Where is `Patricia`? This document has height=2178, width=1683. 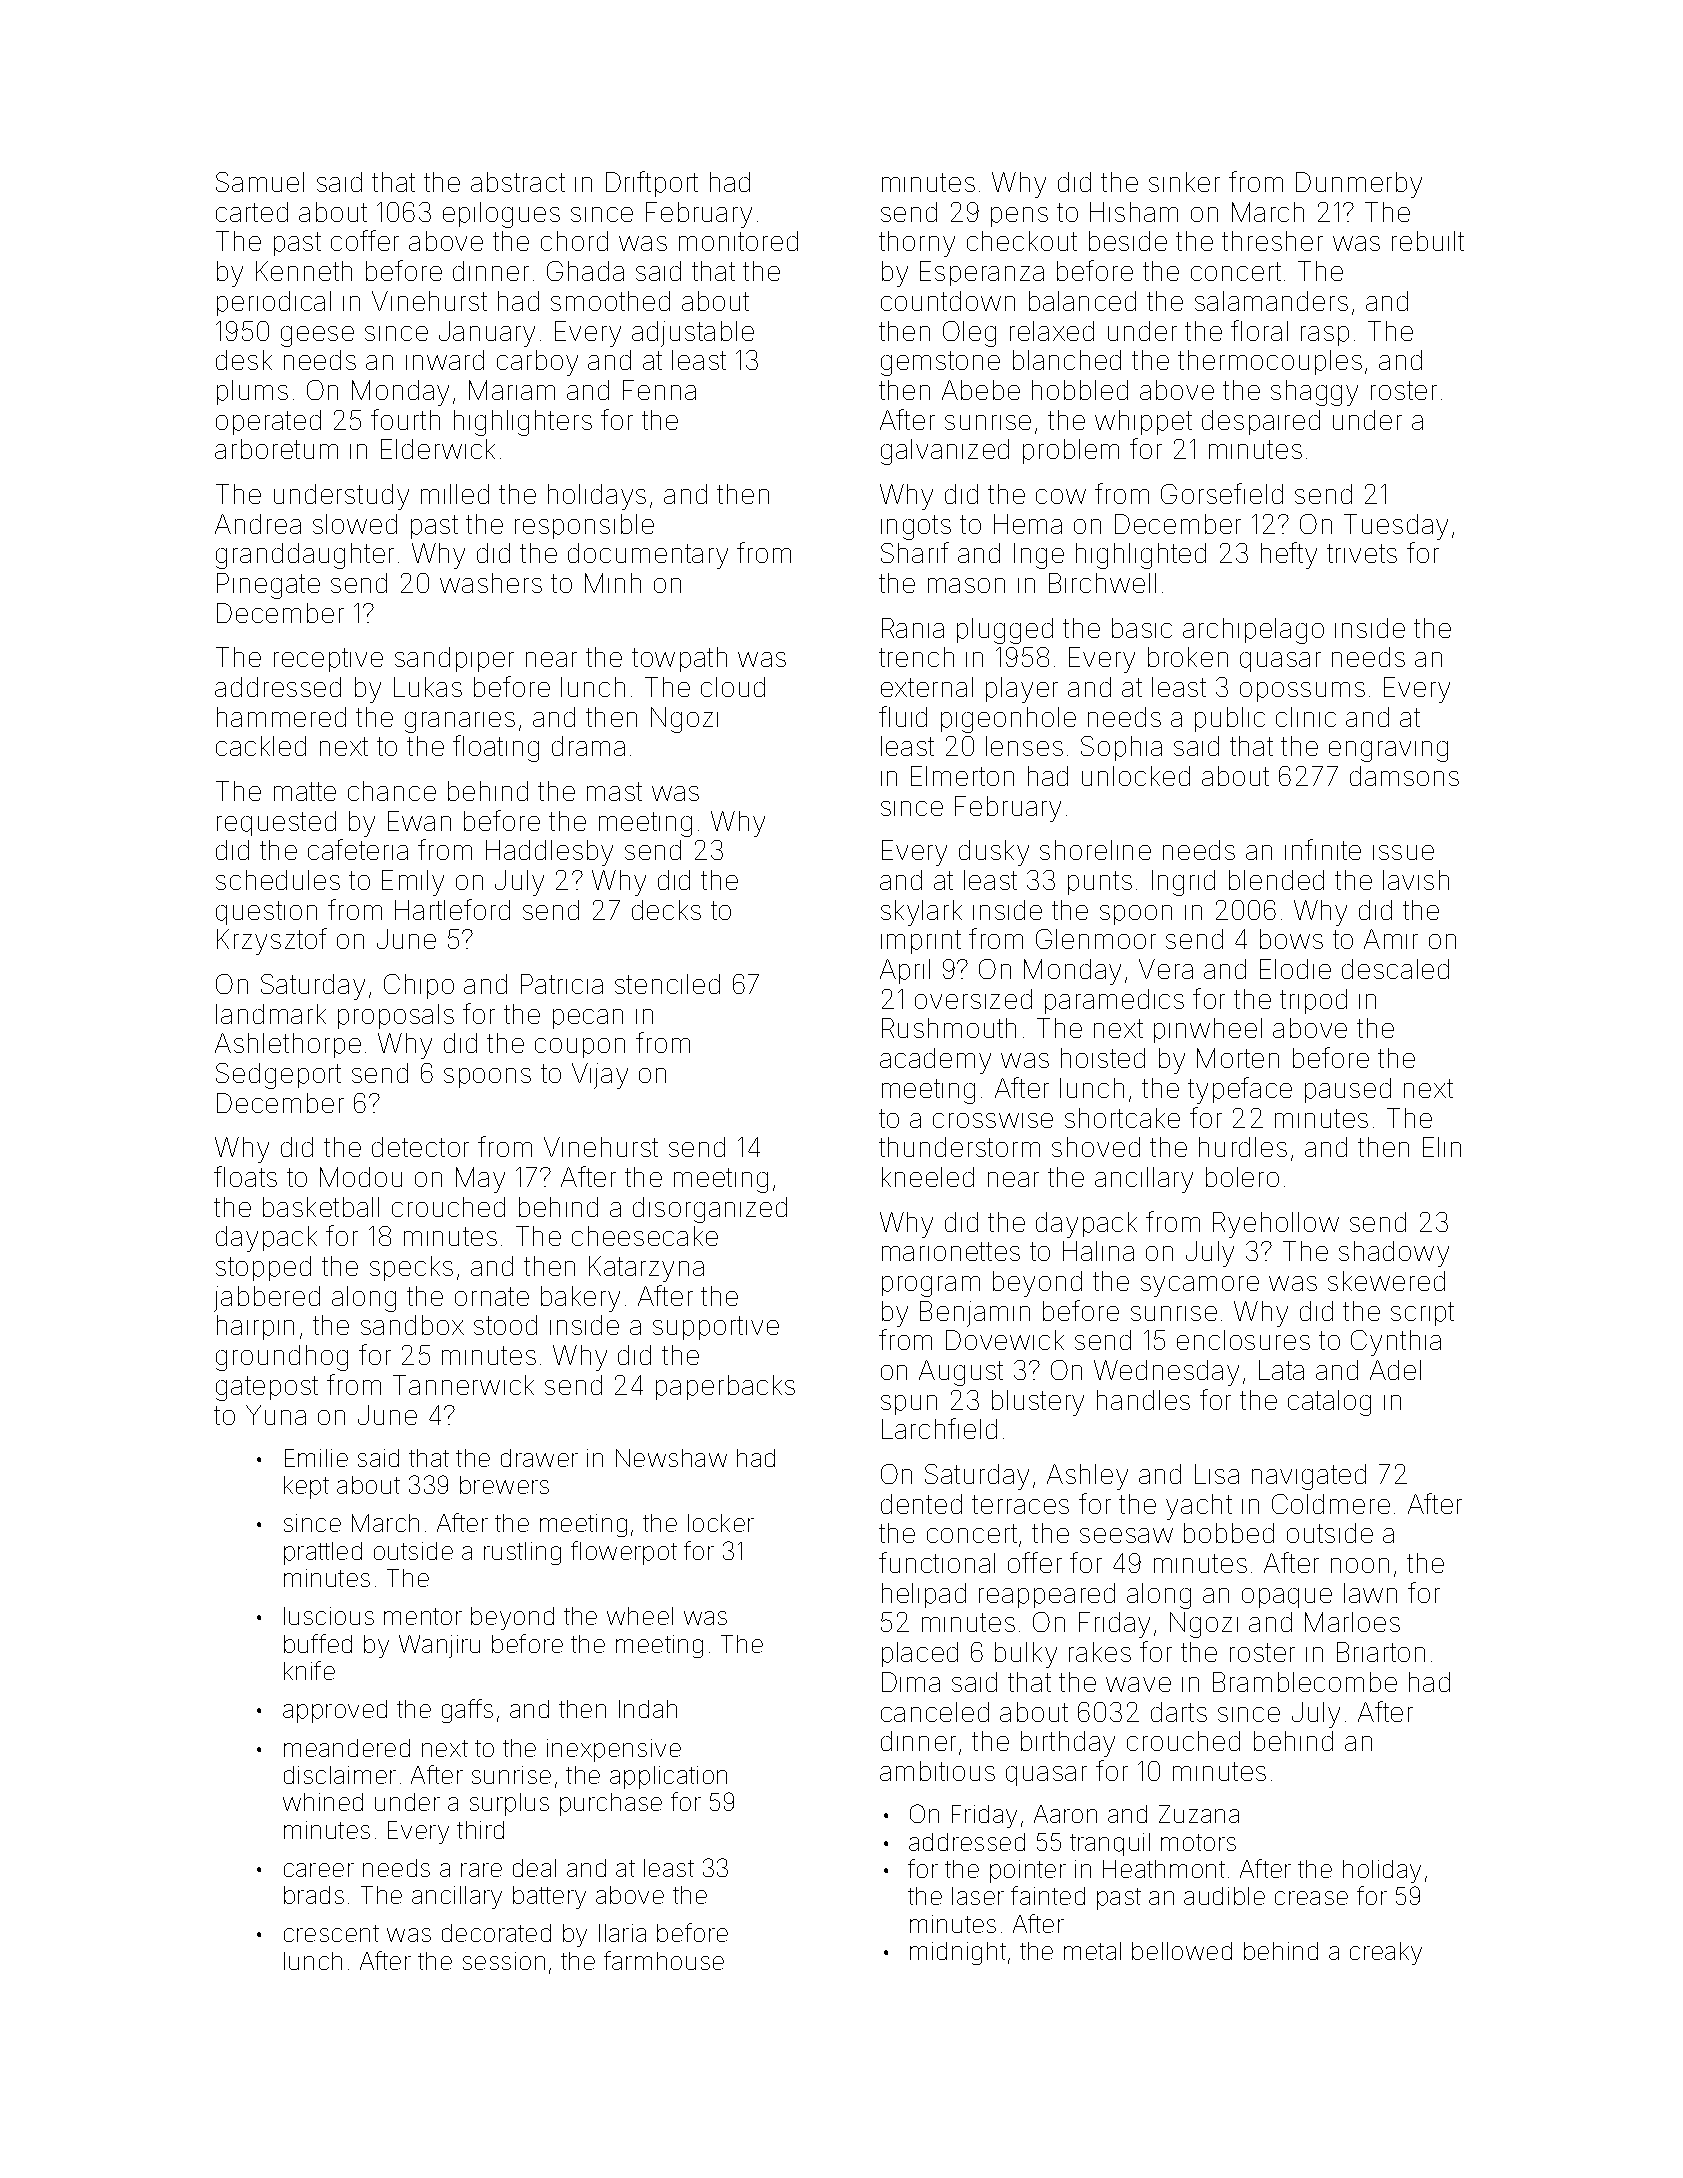
Patricia is located at coordinates (562, 984).
